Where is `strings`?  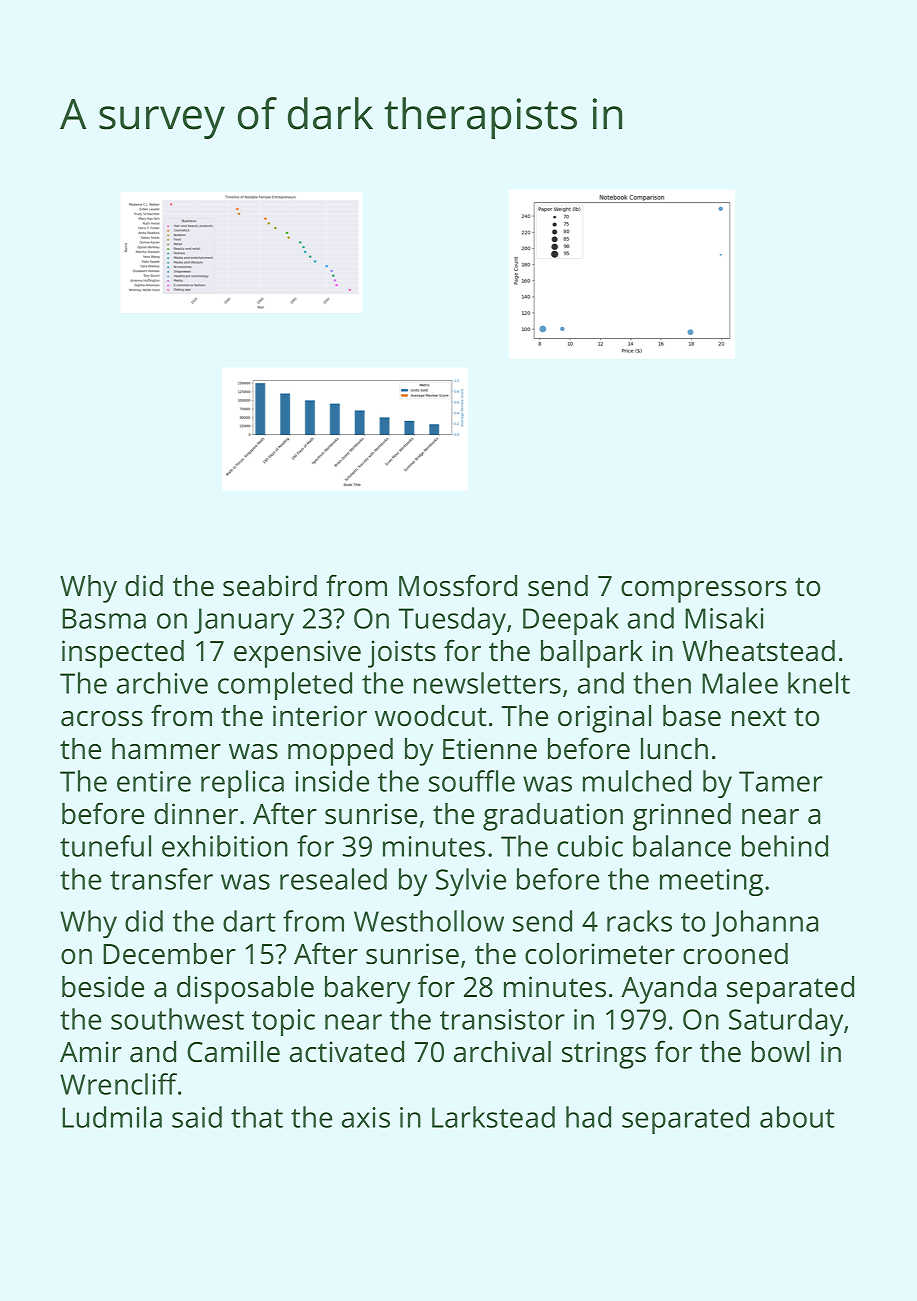
strings is located at coordinates (604, 1055).
